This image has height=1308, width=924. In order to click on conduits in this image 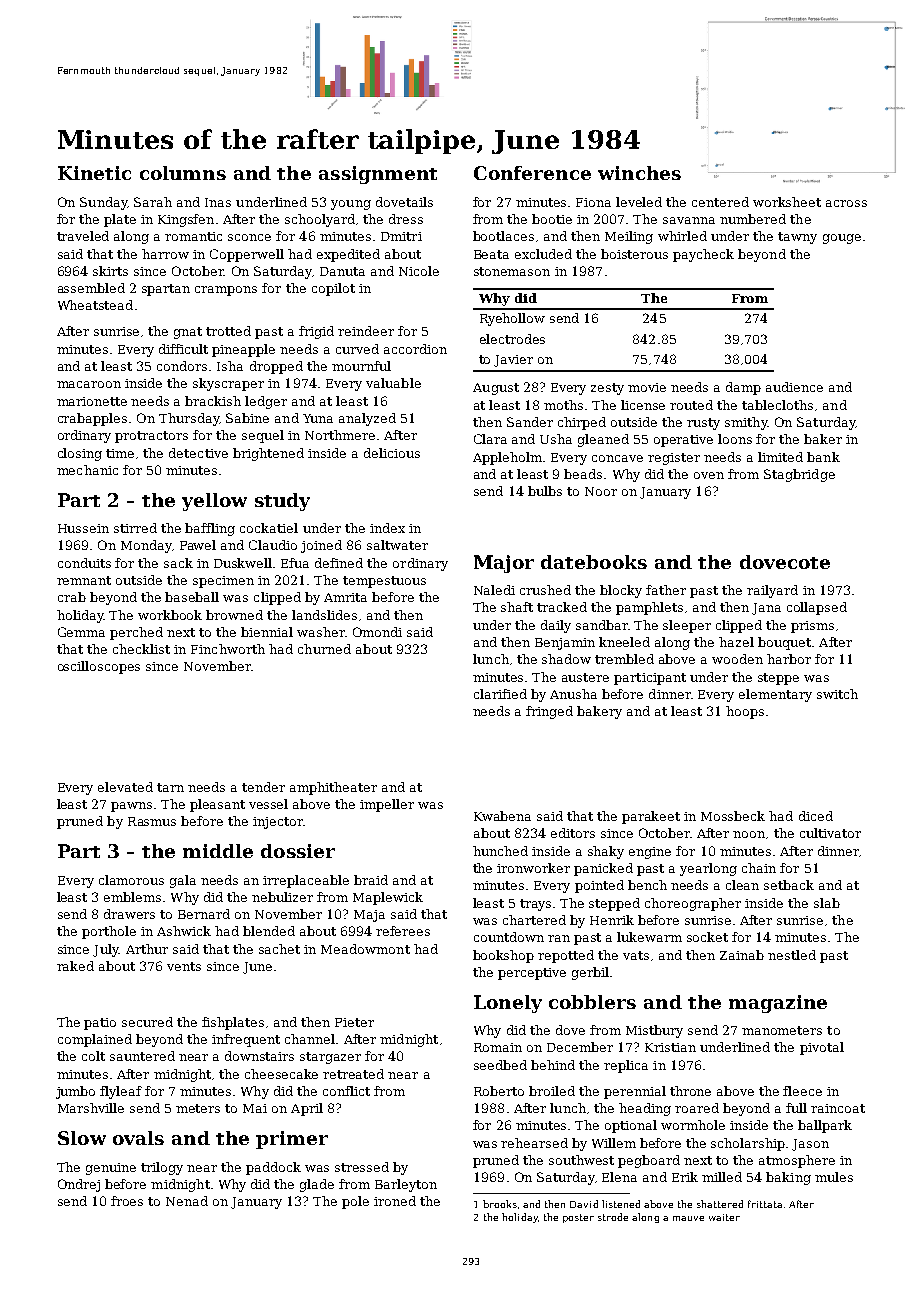, I will do `click(84, 563)`.
